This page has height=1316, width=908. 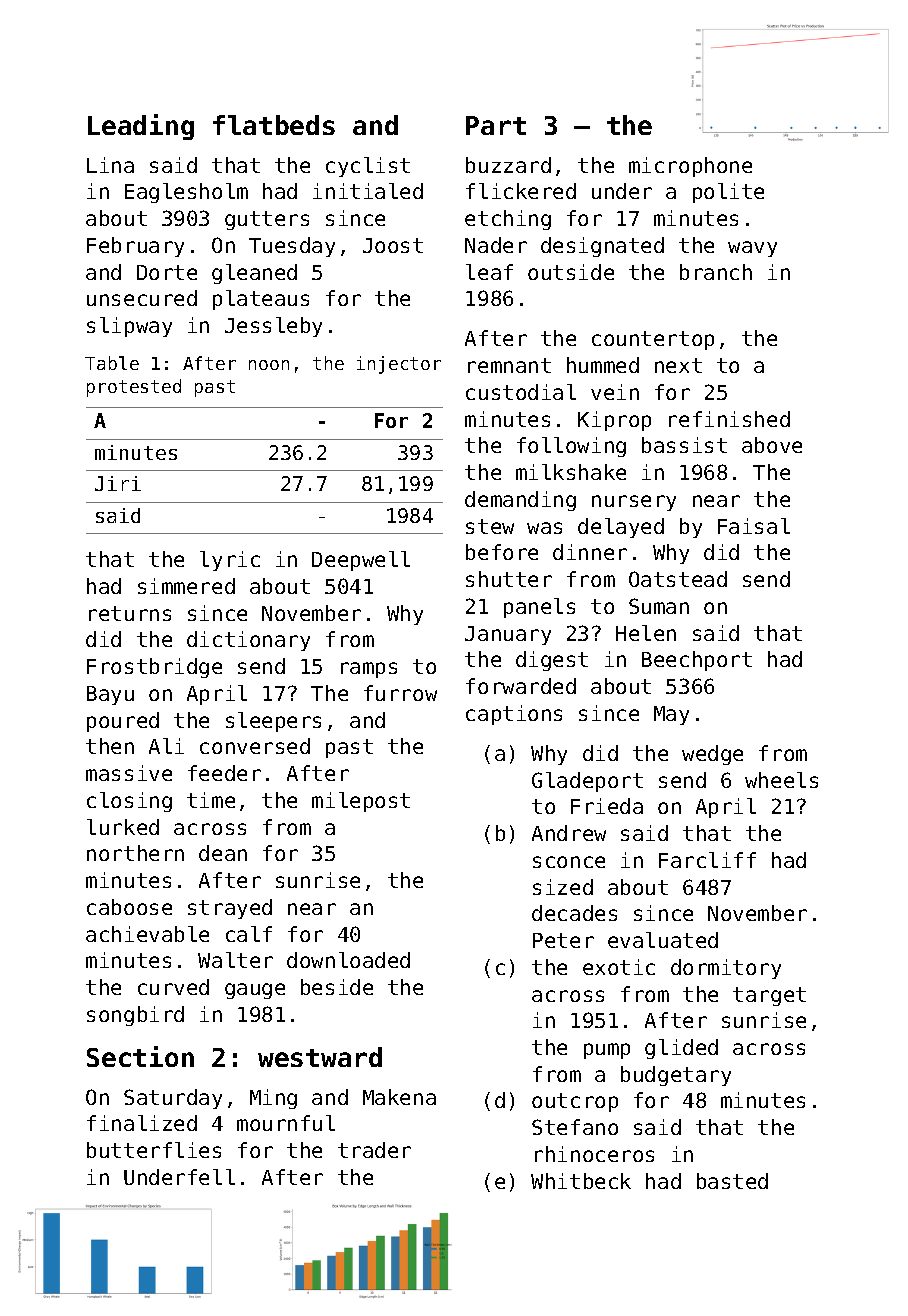 I want to click on Part, so click(x=496, y=125).
